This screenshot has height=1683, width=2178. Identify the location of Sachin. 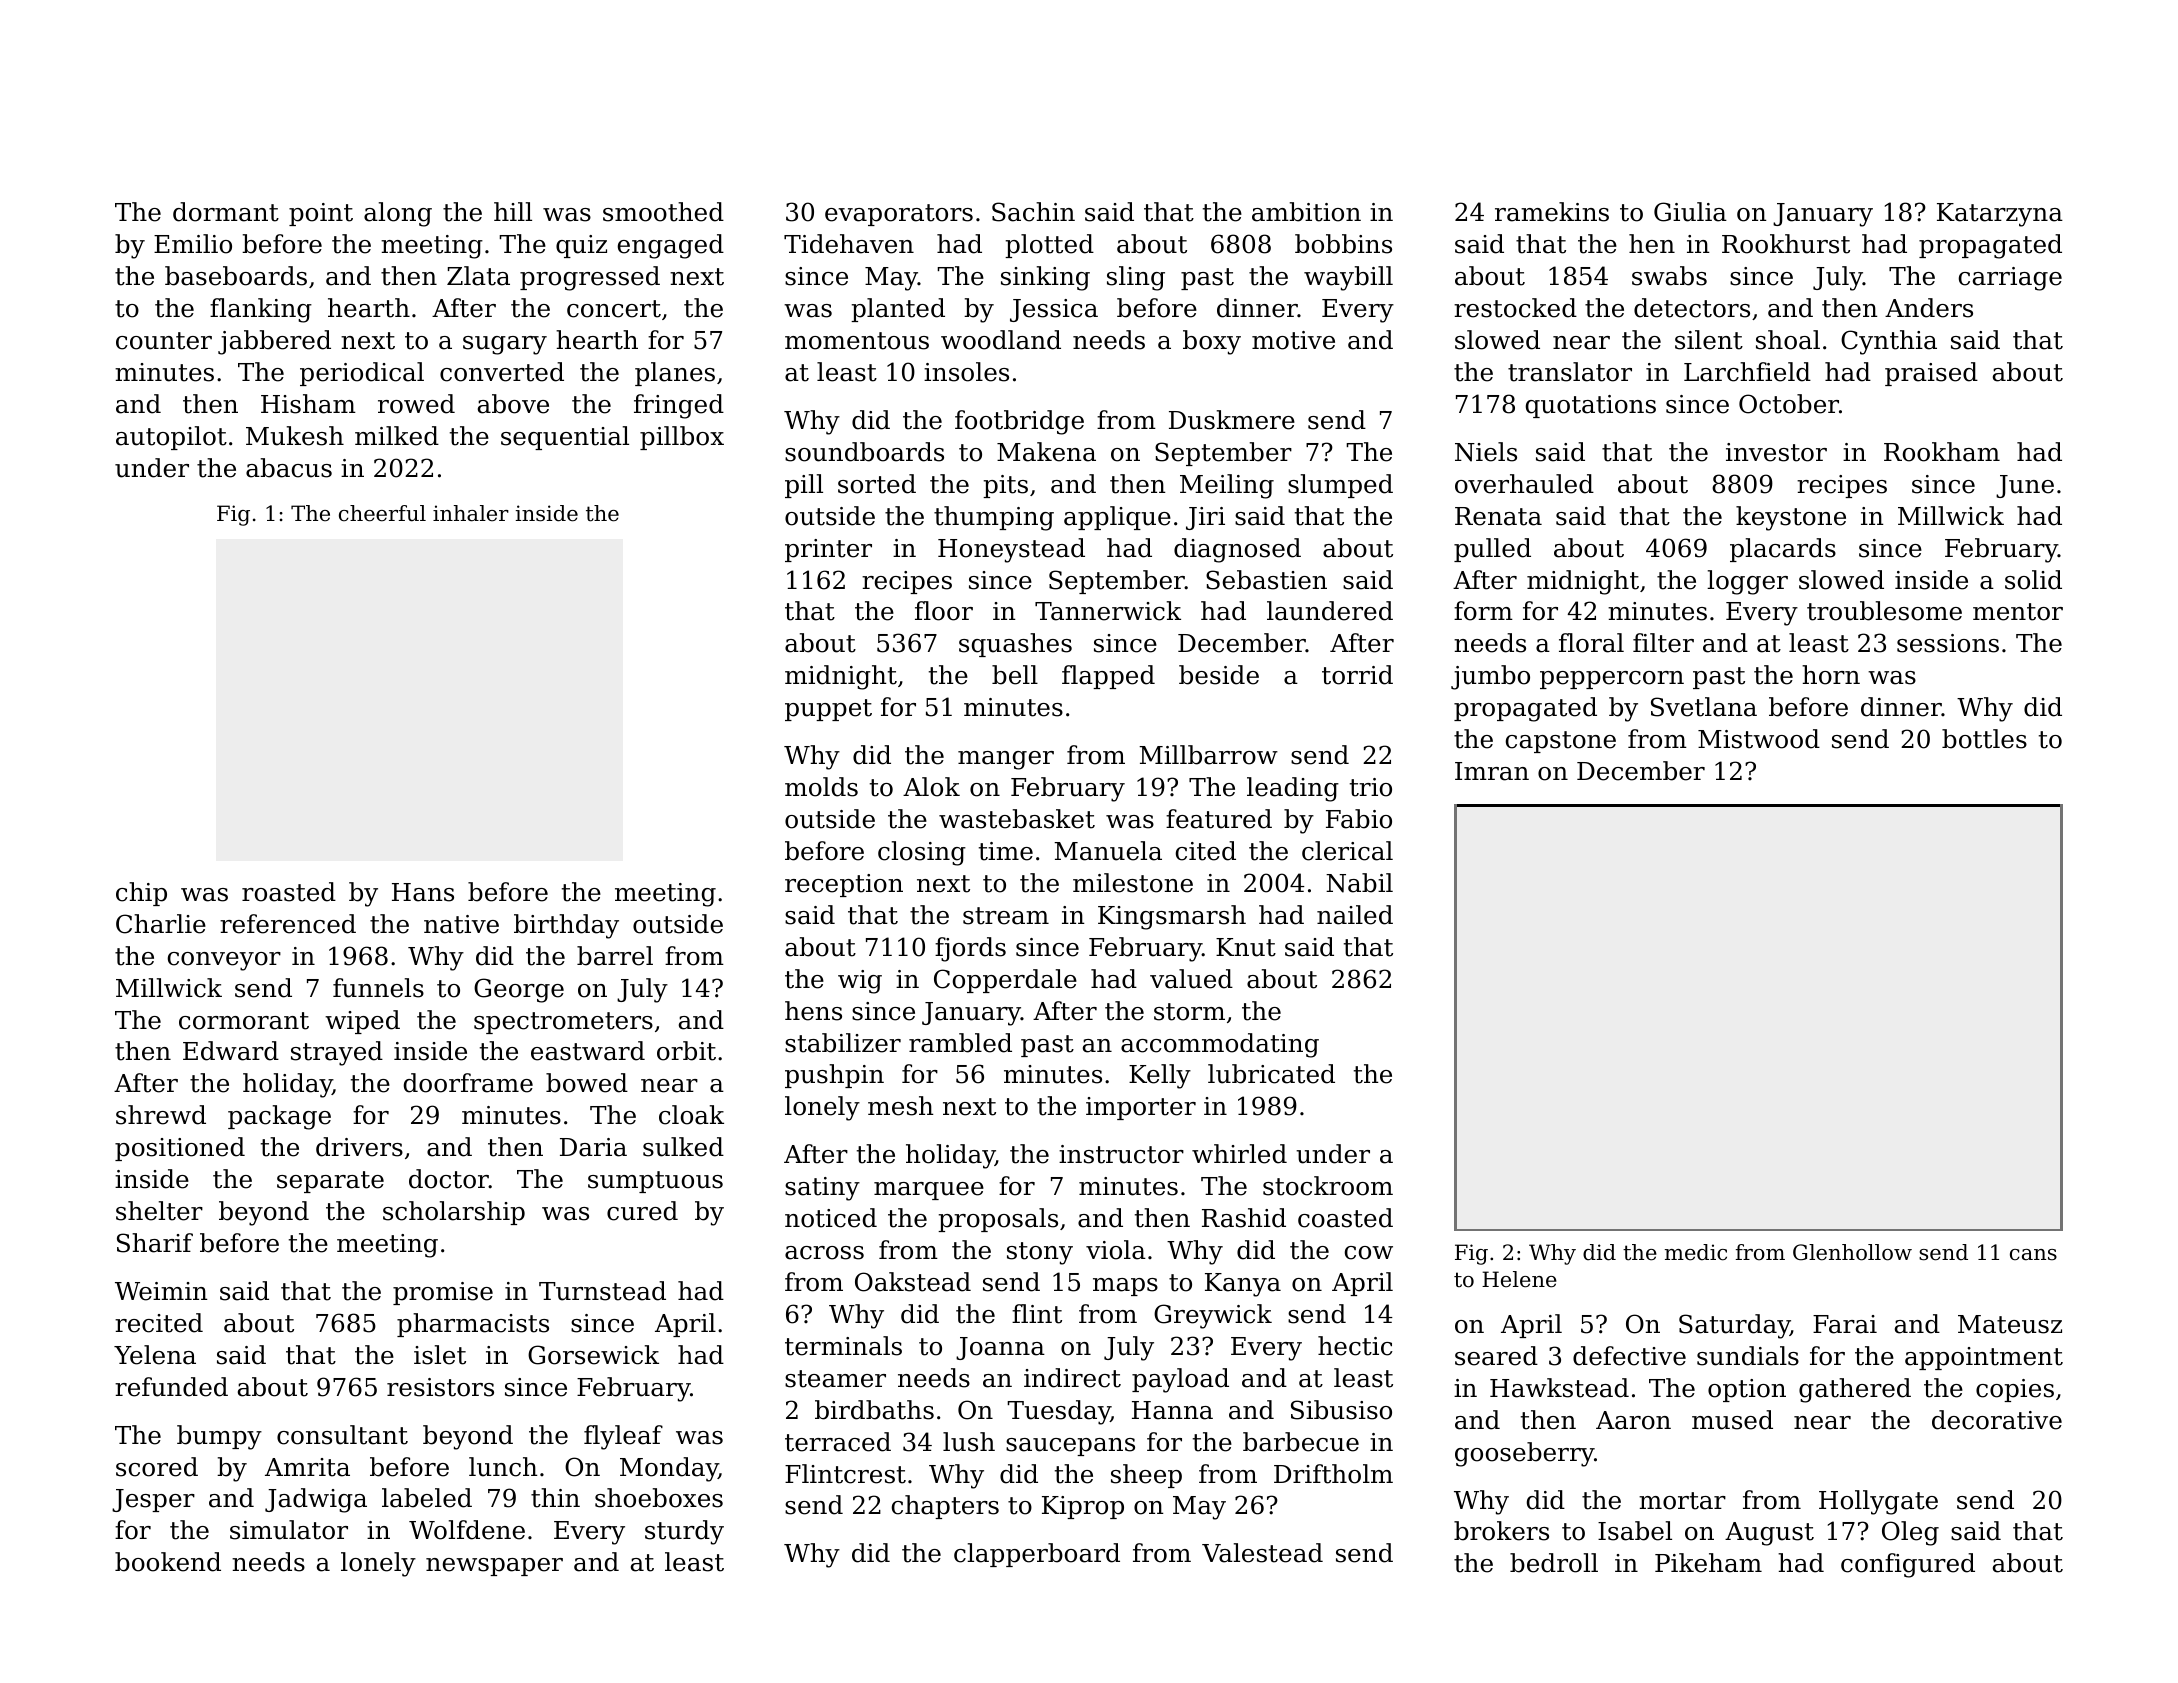
(1033, 212).
